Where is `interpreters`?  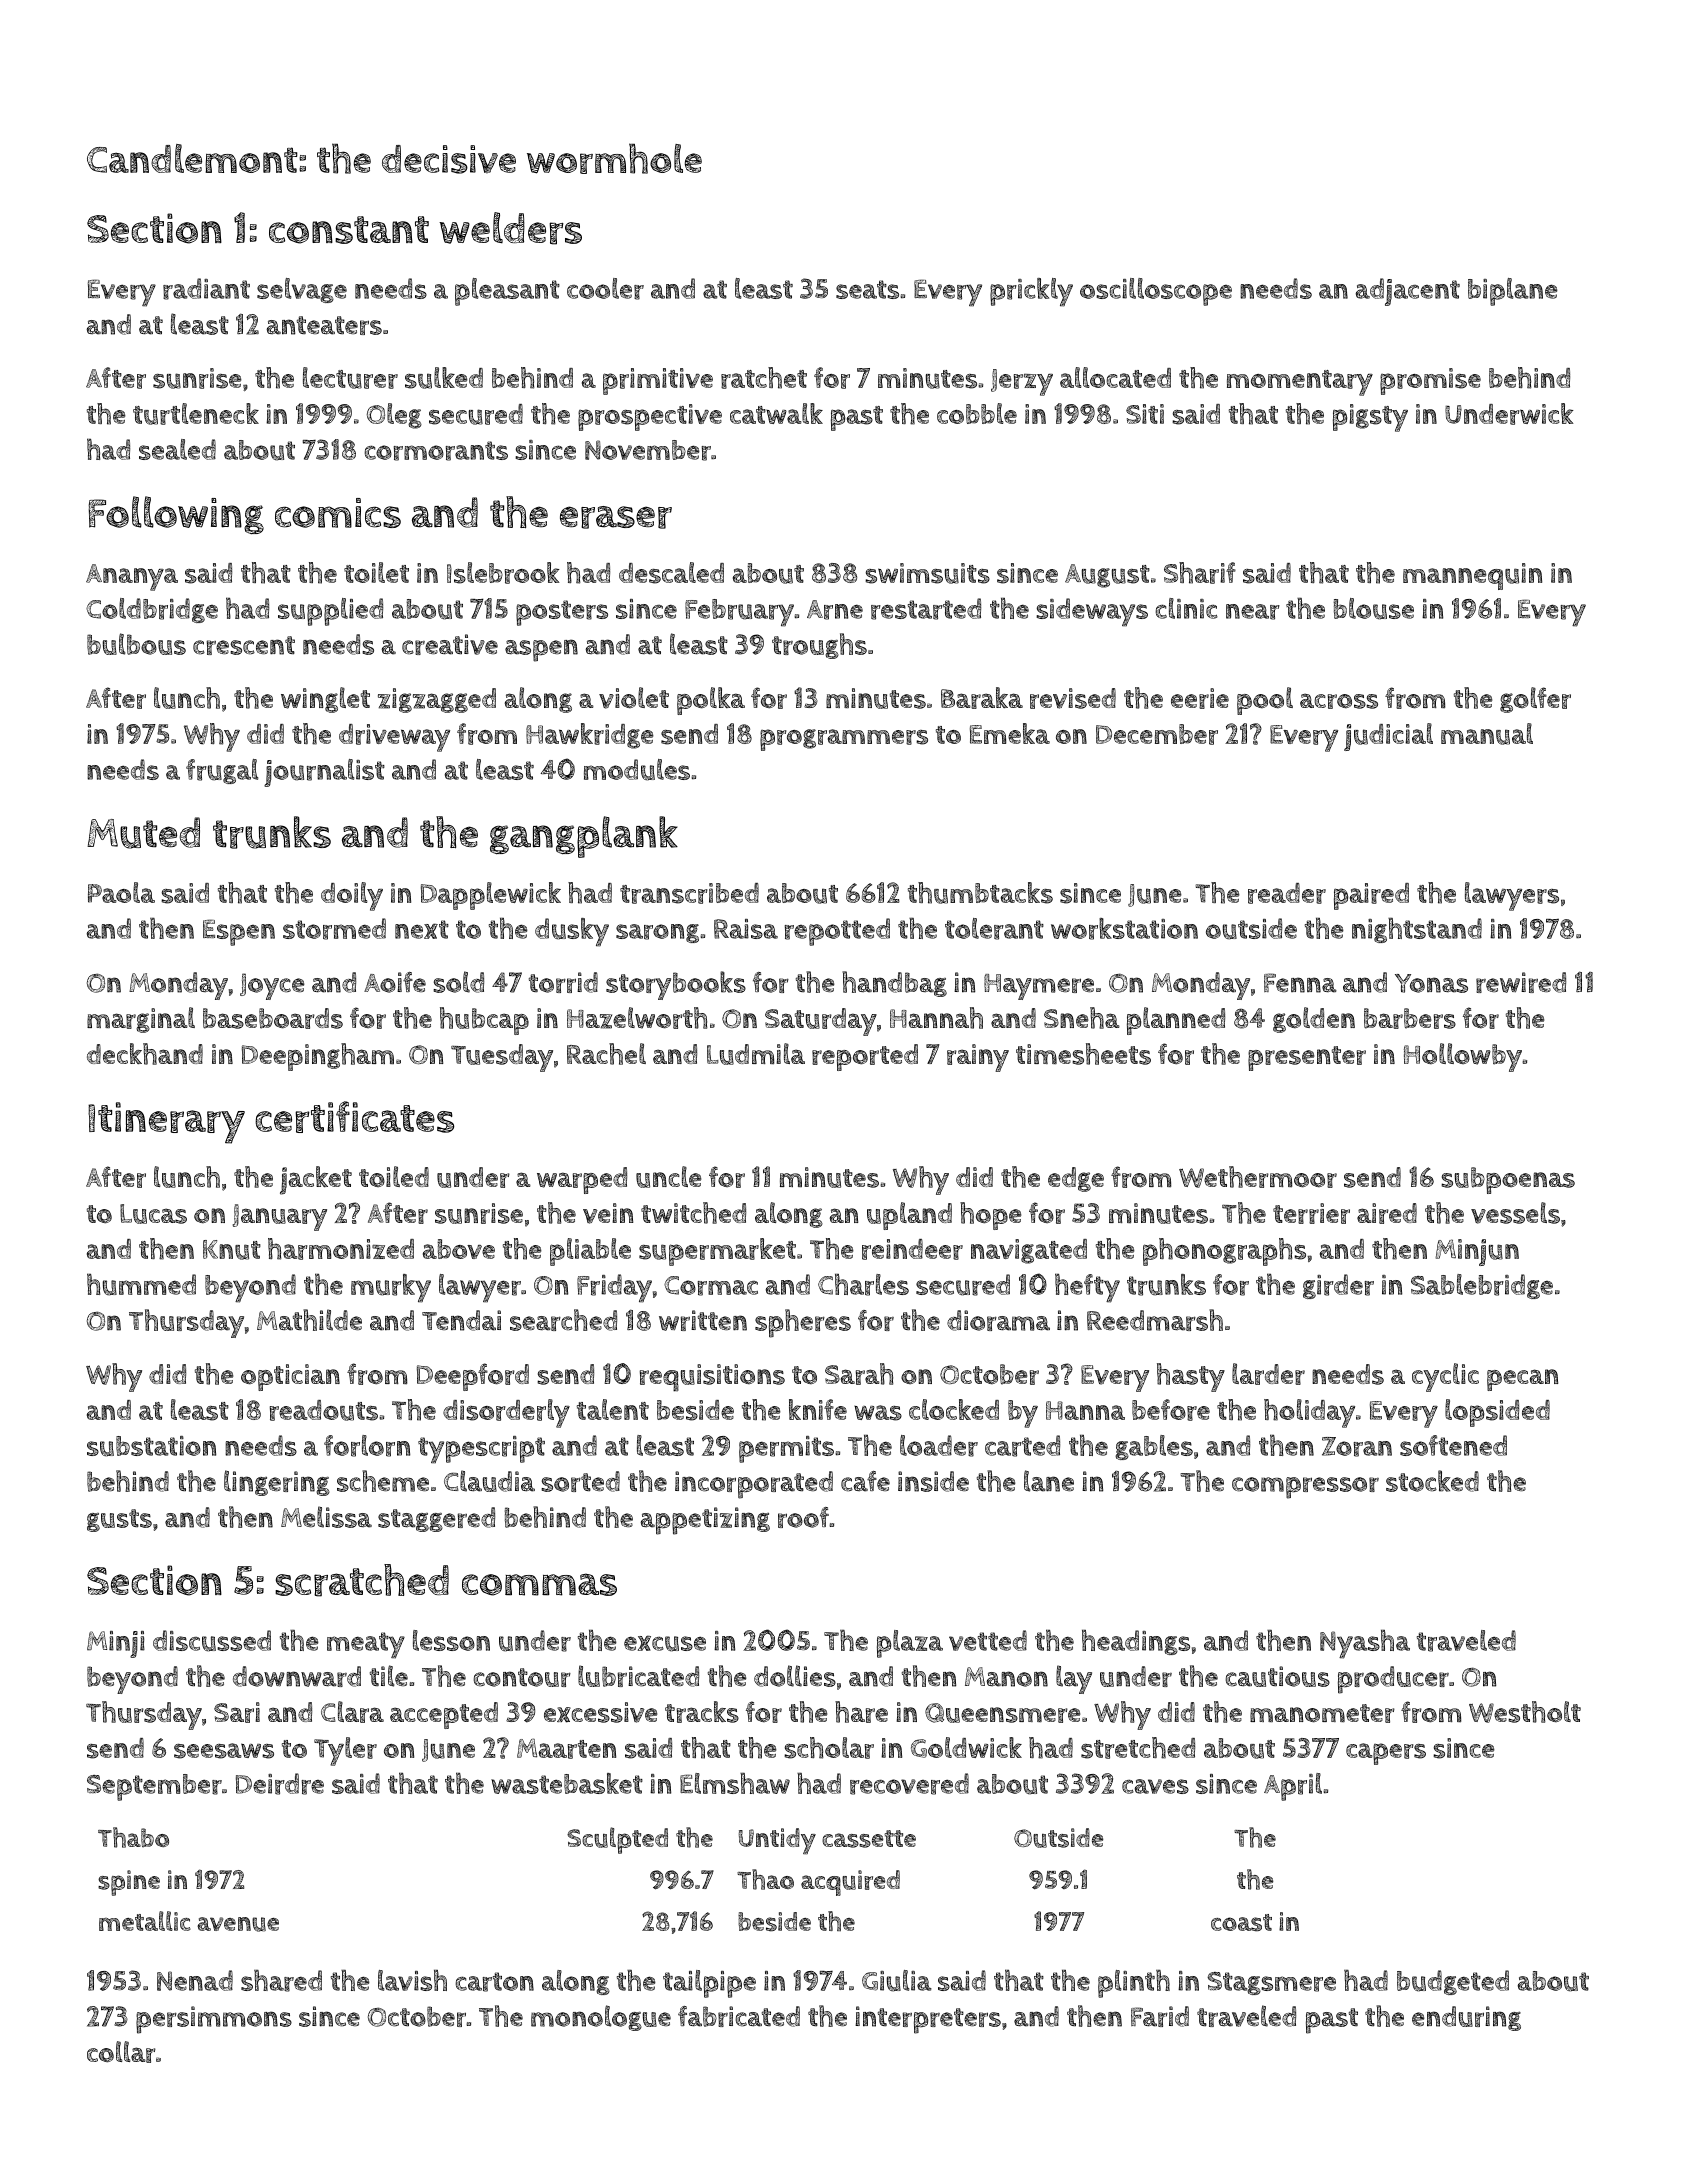
interpreters is located at coordinates (928, 2020).
